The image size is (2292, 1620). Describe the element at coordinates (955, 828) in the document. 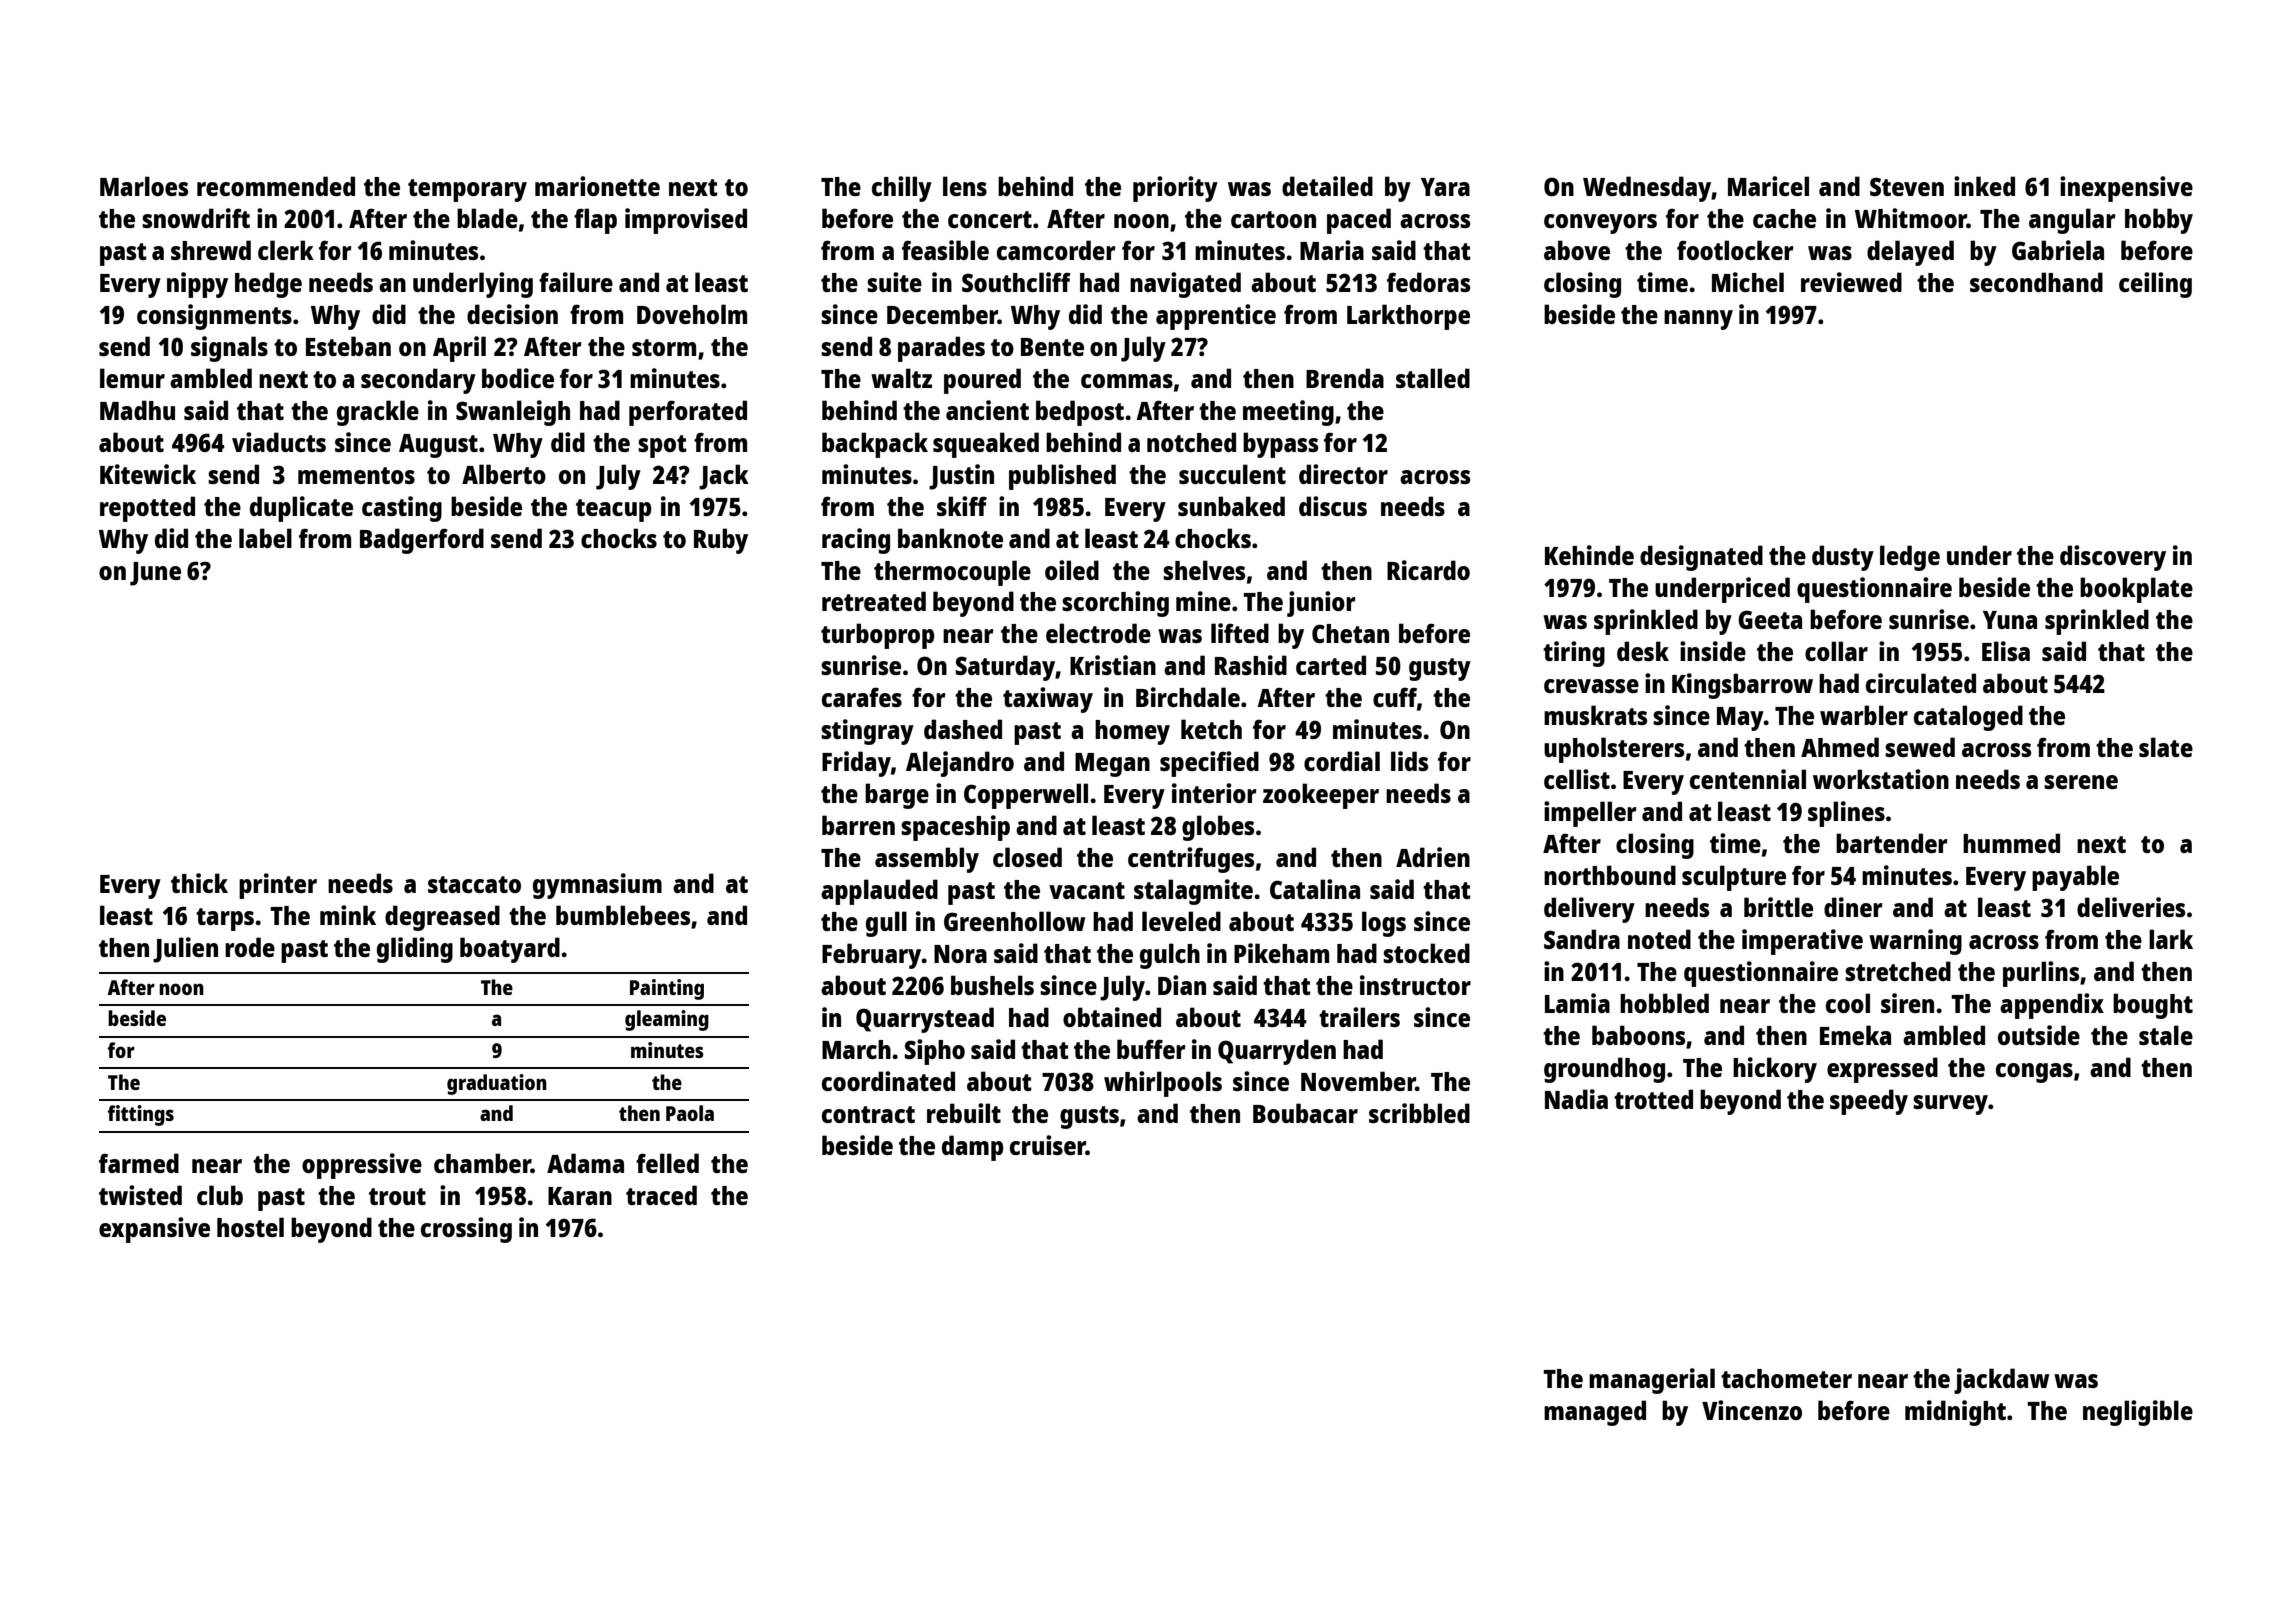

I see `spaceship` at that location.
